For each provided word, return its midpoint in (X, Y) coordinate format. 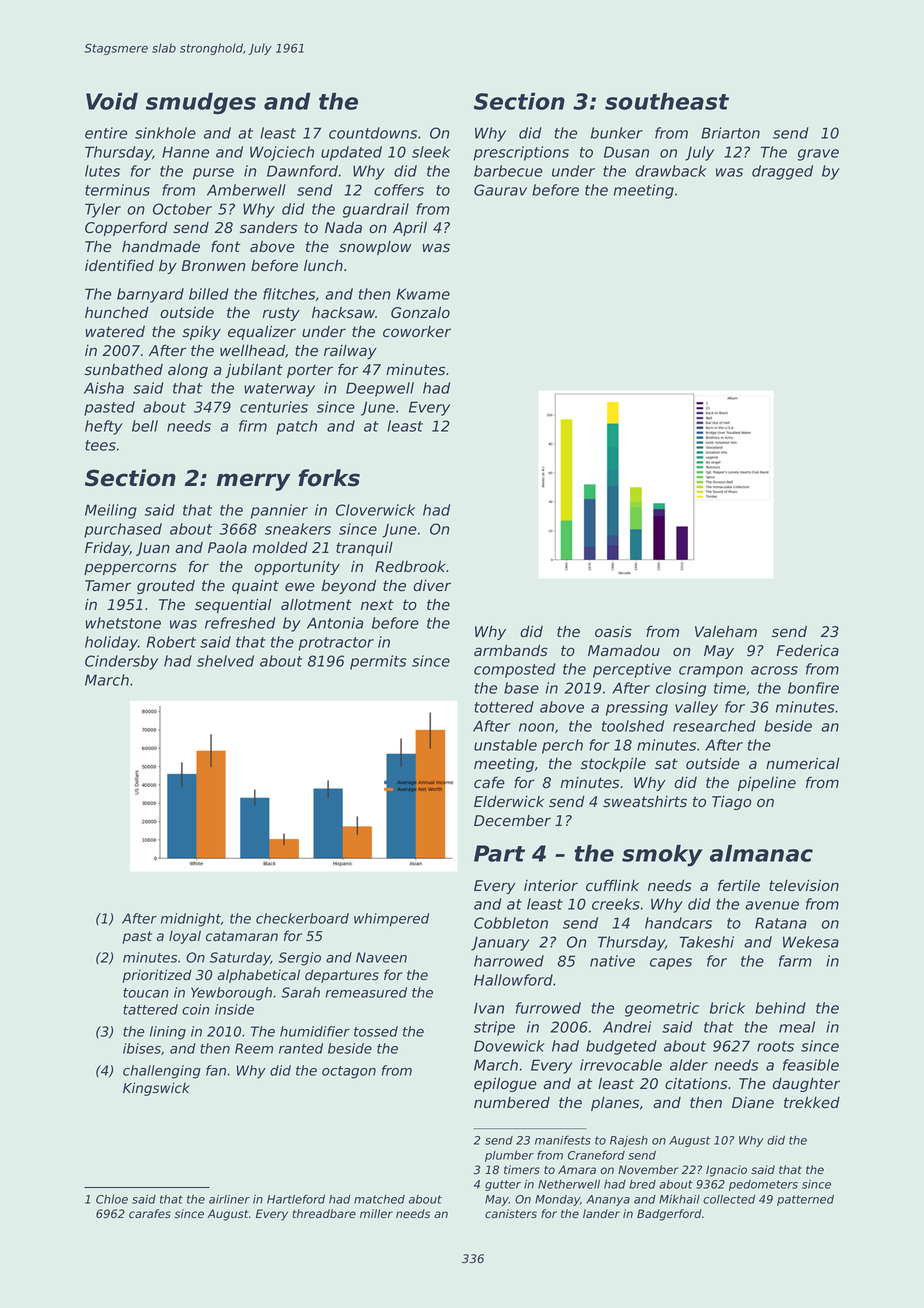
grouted (166, 587)
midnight (191, 920)
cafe (489, 782)
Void (112, 101)
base (521, 688)
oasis (613, 632)
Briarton (730, 133)
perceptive (632, 670)
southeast (667, 101)
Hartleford (296, 1199)
